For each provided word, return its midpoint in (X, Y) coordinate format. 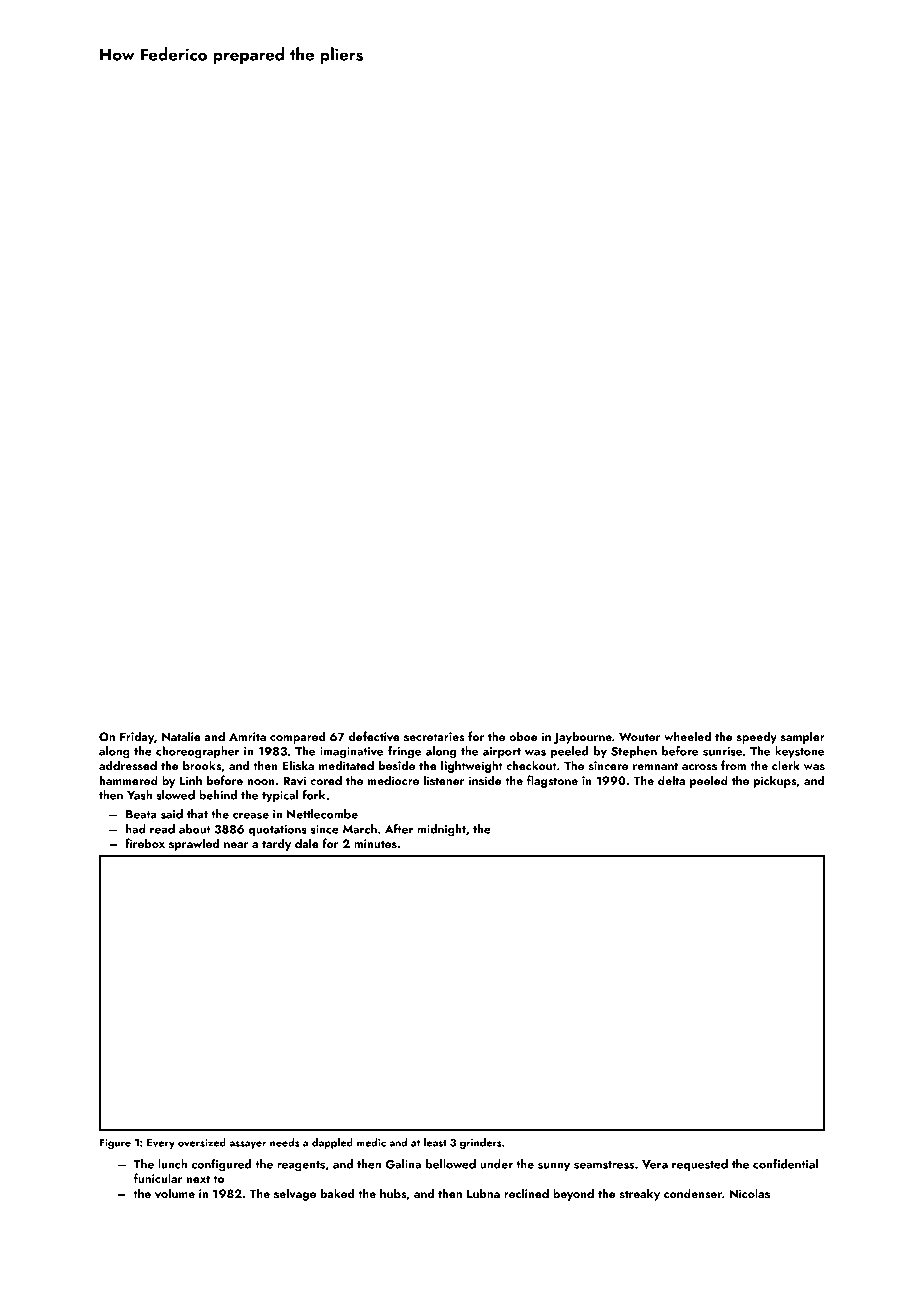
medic (371, 1142)
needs (285, 1142)
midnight (441, 830)
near (236, 845)
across (699, 767)
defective (374, 736)
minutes (375, 843)
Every (161, 1144)
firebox (145, 843)
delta (671, 780)
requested (700, 1165)
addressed (128, 765)
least (435, 1142)
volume (175, 1193)
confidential (785, 1164)
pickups (774, 781)
